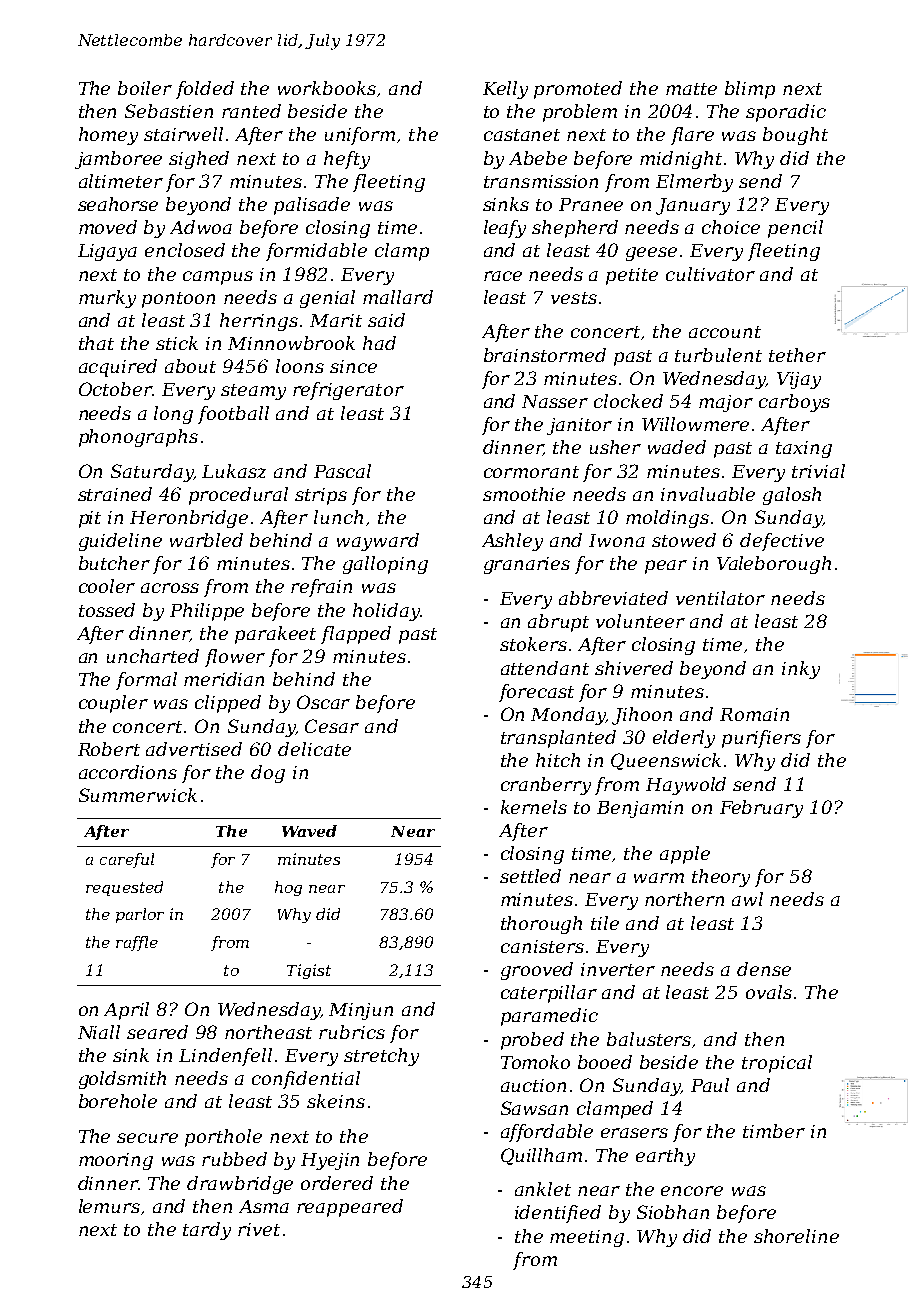 The width and height of the image is (924, 1308). I want to click on Kelly, so click(505, 90).
